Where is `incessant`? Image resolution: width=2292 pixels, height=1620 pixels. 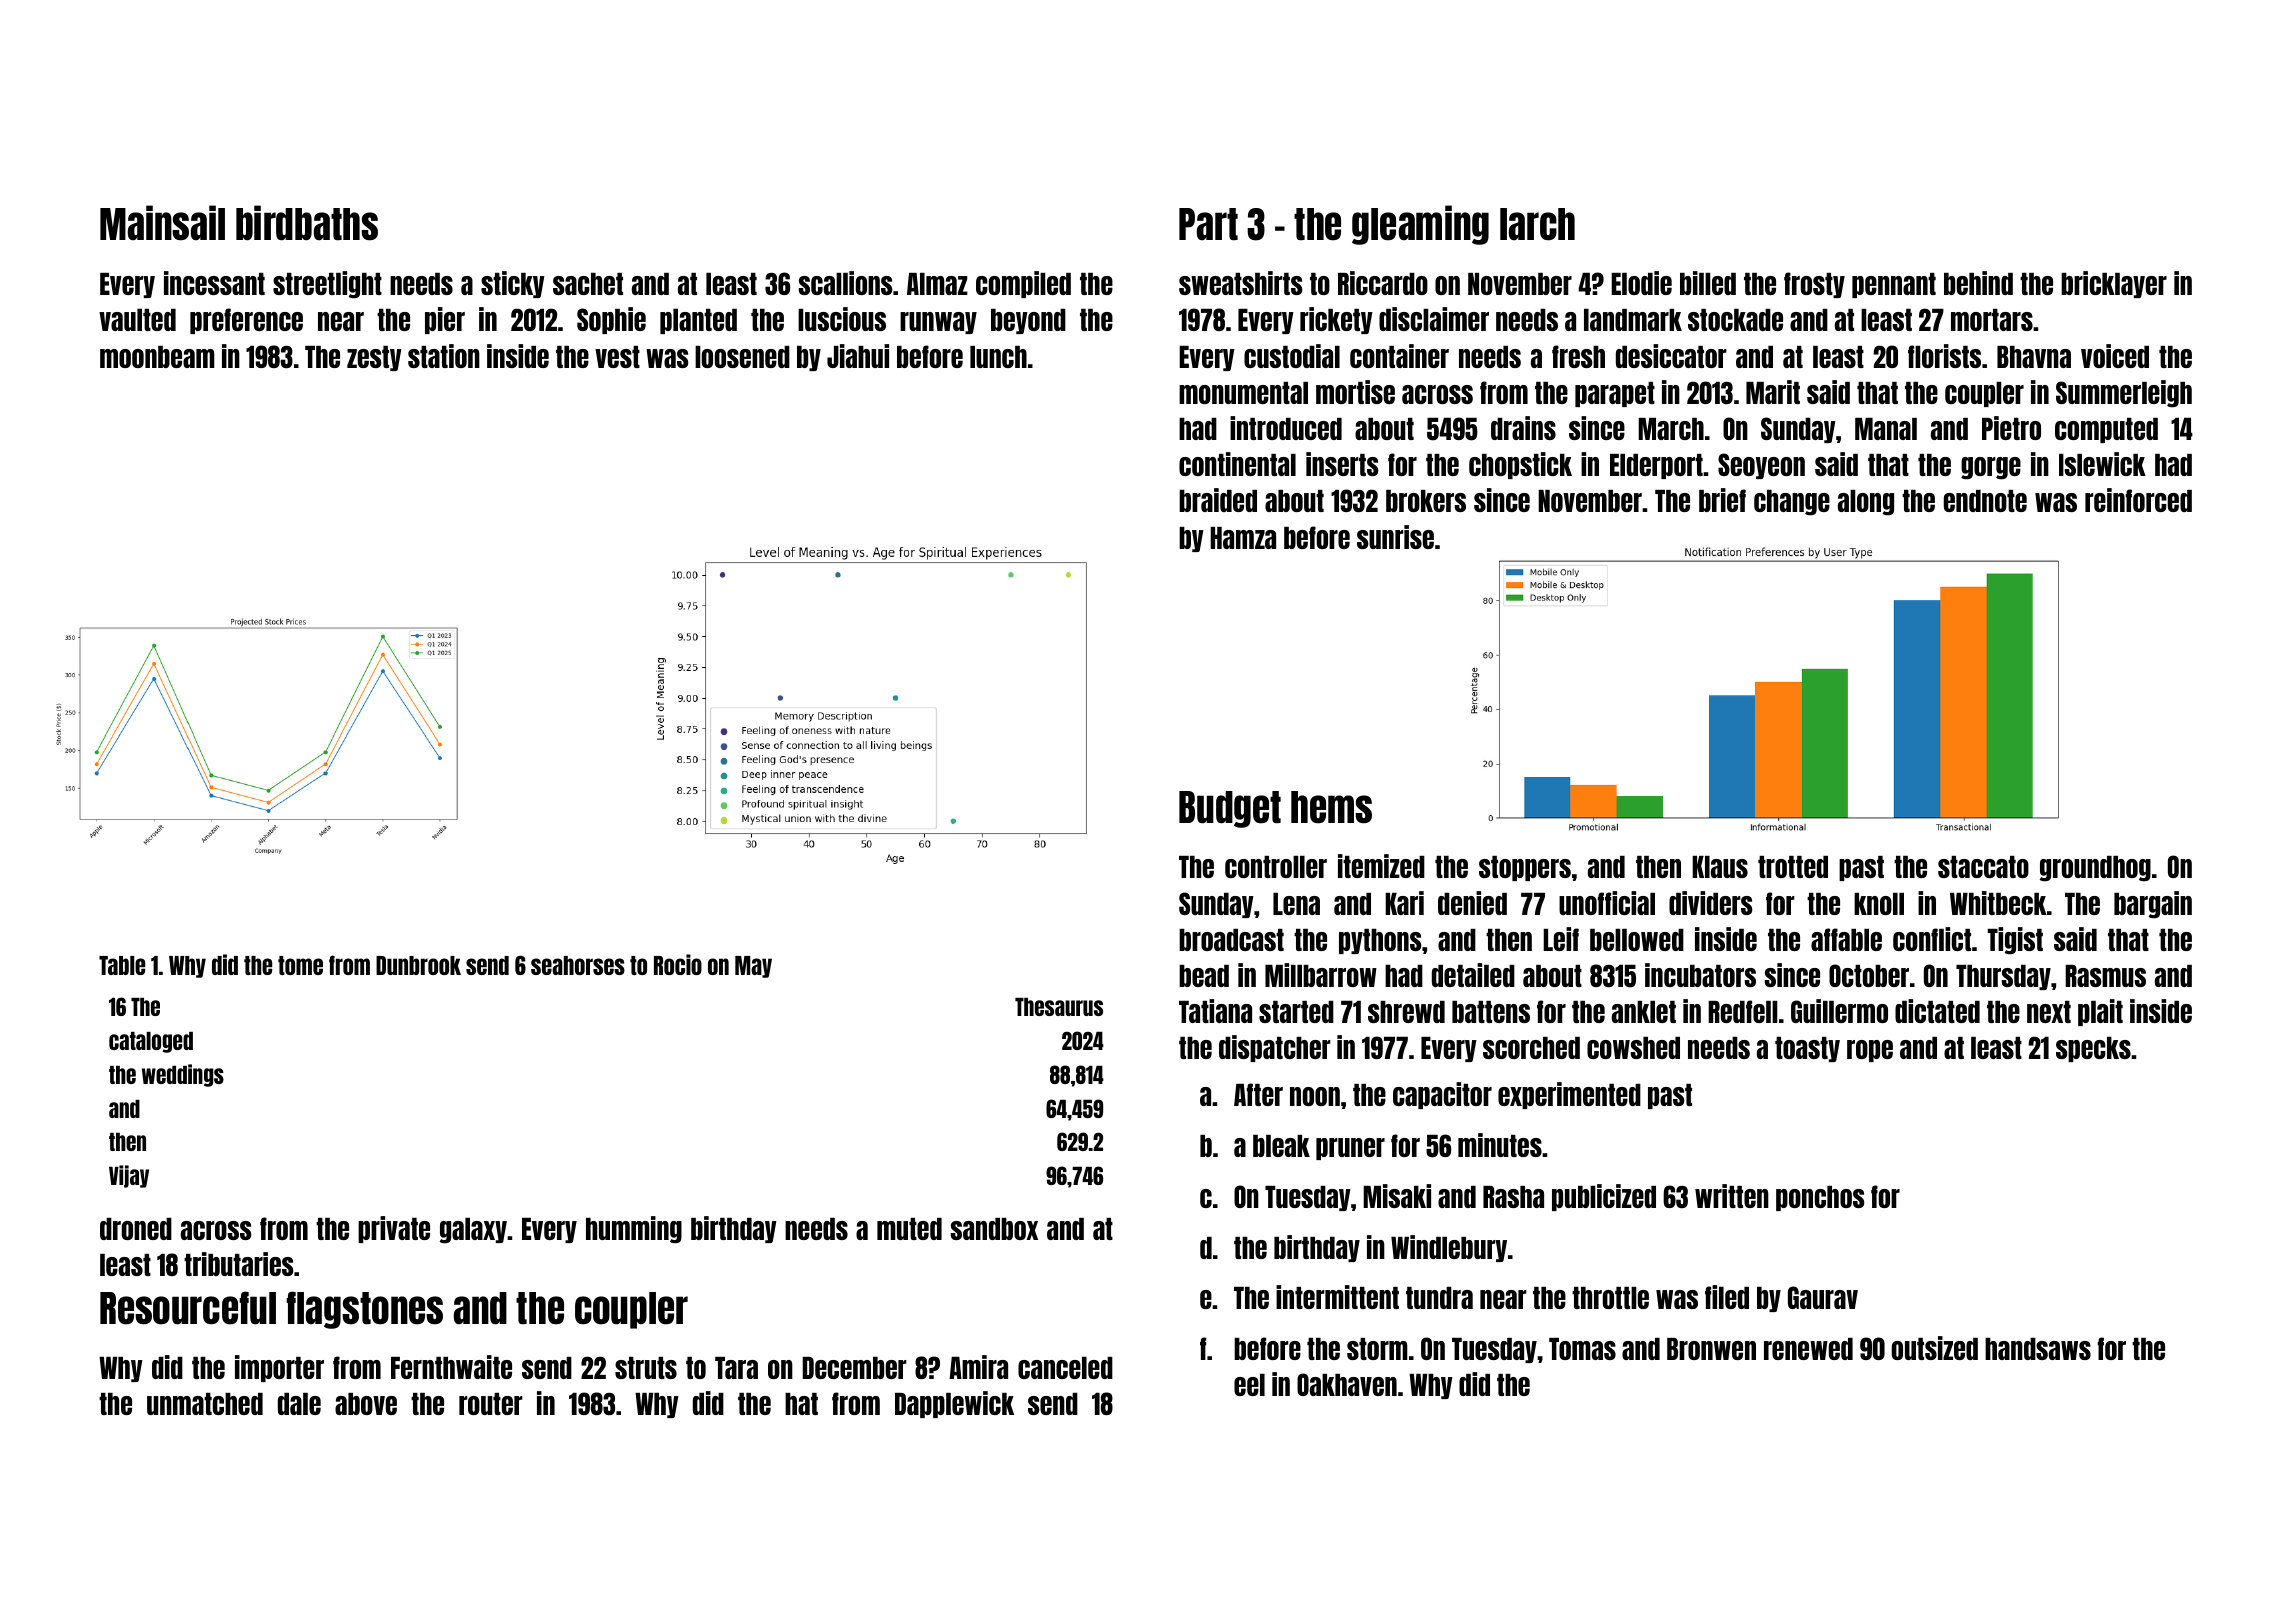
incessant is located at coordinates (214, 283).
